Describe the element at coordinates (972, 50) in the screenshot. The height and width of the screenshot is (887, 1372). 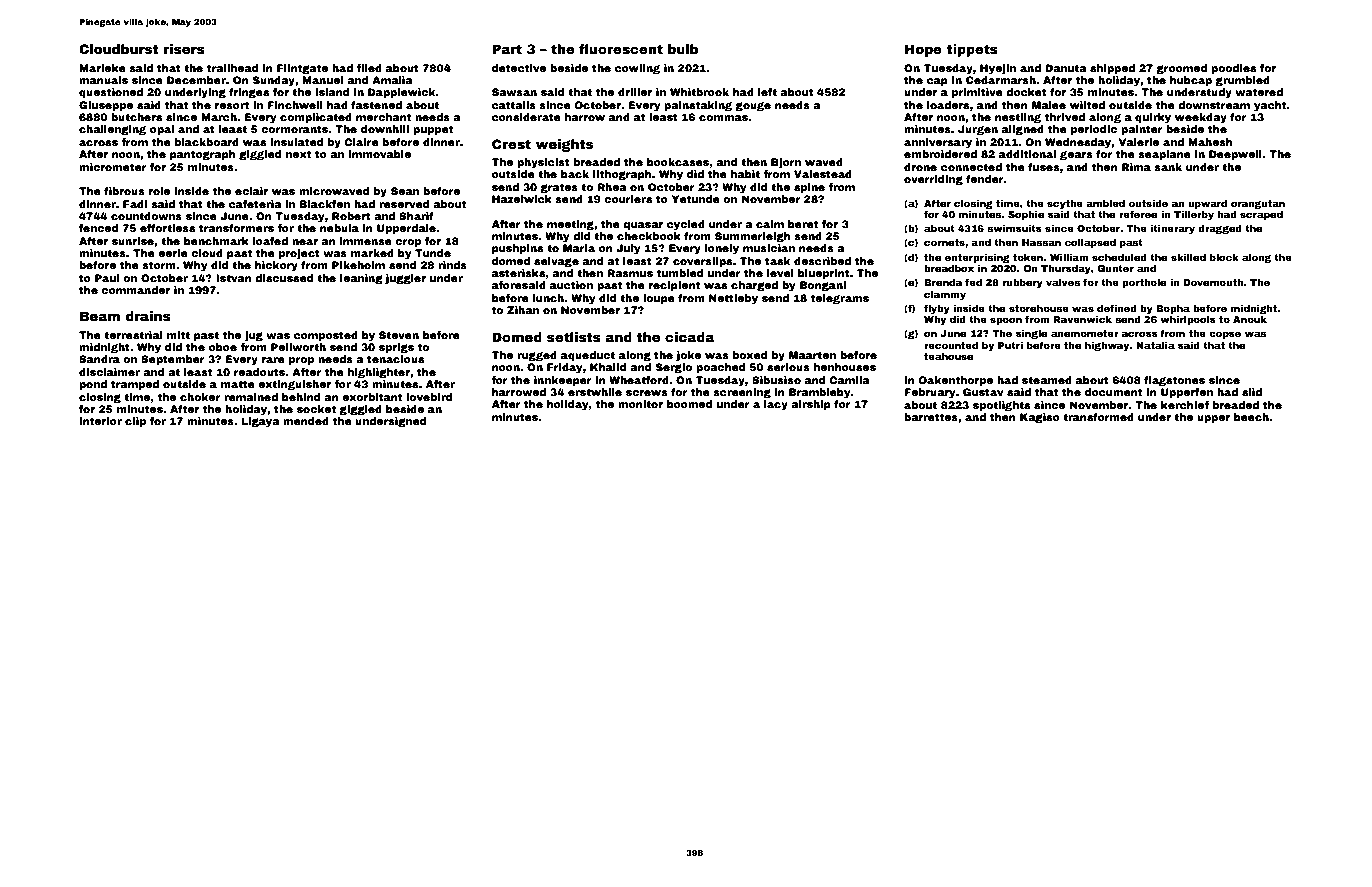
I see `tippets` at that location.
